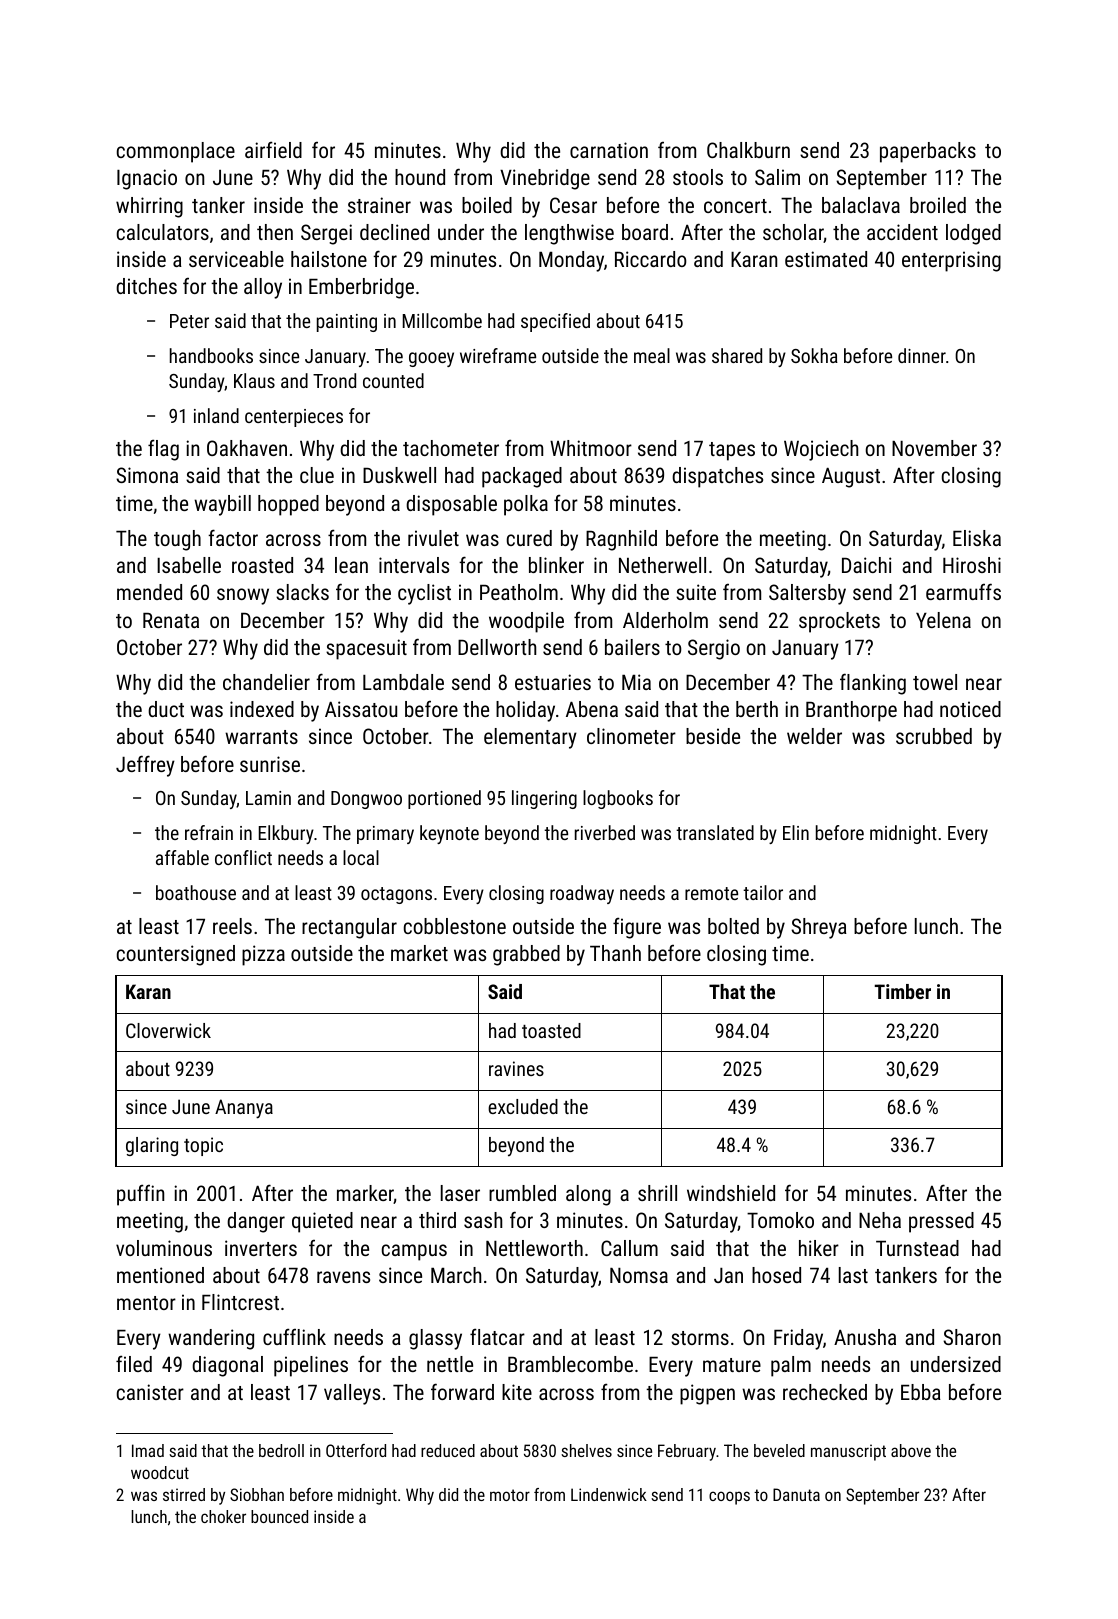 The width and height of the screenshot is (1118, 1619). What do you see at coordinates (652, 355) in the screenshot?
I see `meal` at bounding box center [652, 355].
